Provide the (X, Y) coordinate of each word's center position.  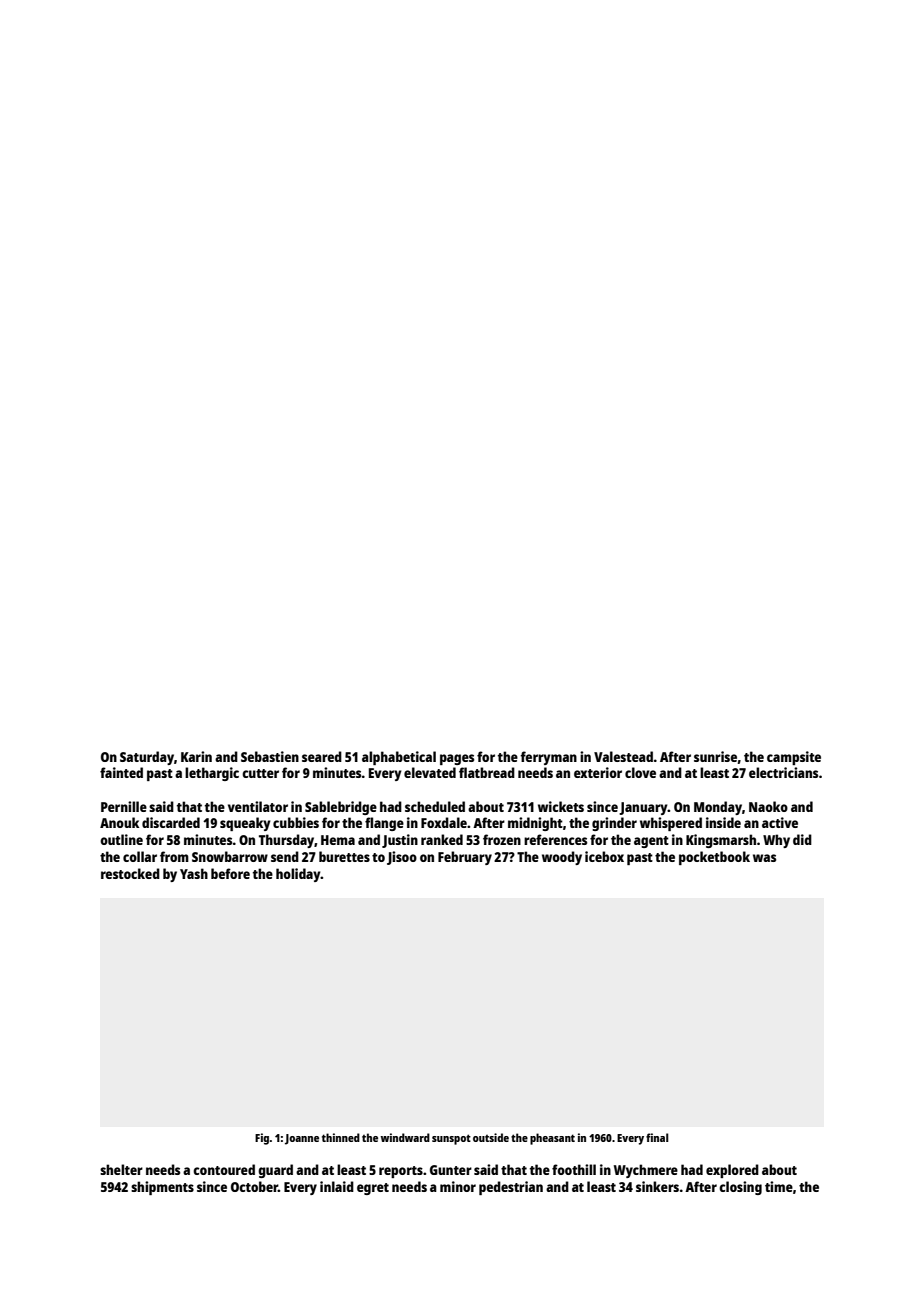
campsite (794, 758)
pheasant (552, 1139)
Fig (262, 1139)
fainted (121, 772)
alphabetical (399, 758)
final (657, 1137)
